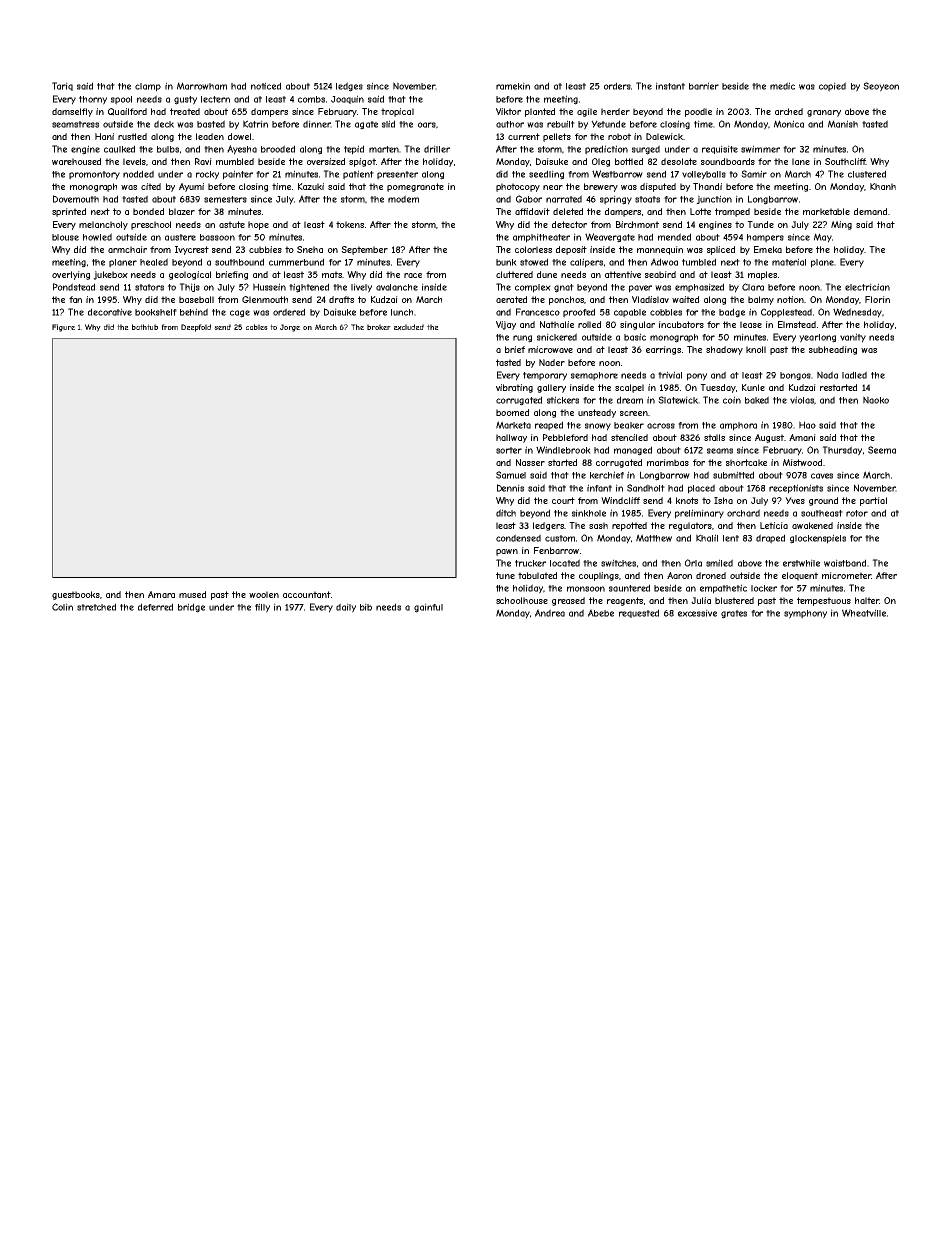 This document has width=952, height=1233. Describe the element at coordinates (155, 607) in the document. I see `deferred` at that location.
